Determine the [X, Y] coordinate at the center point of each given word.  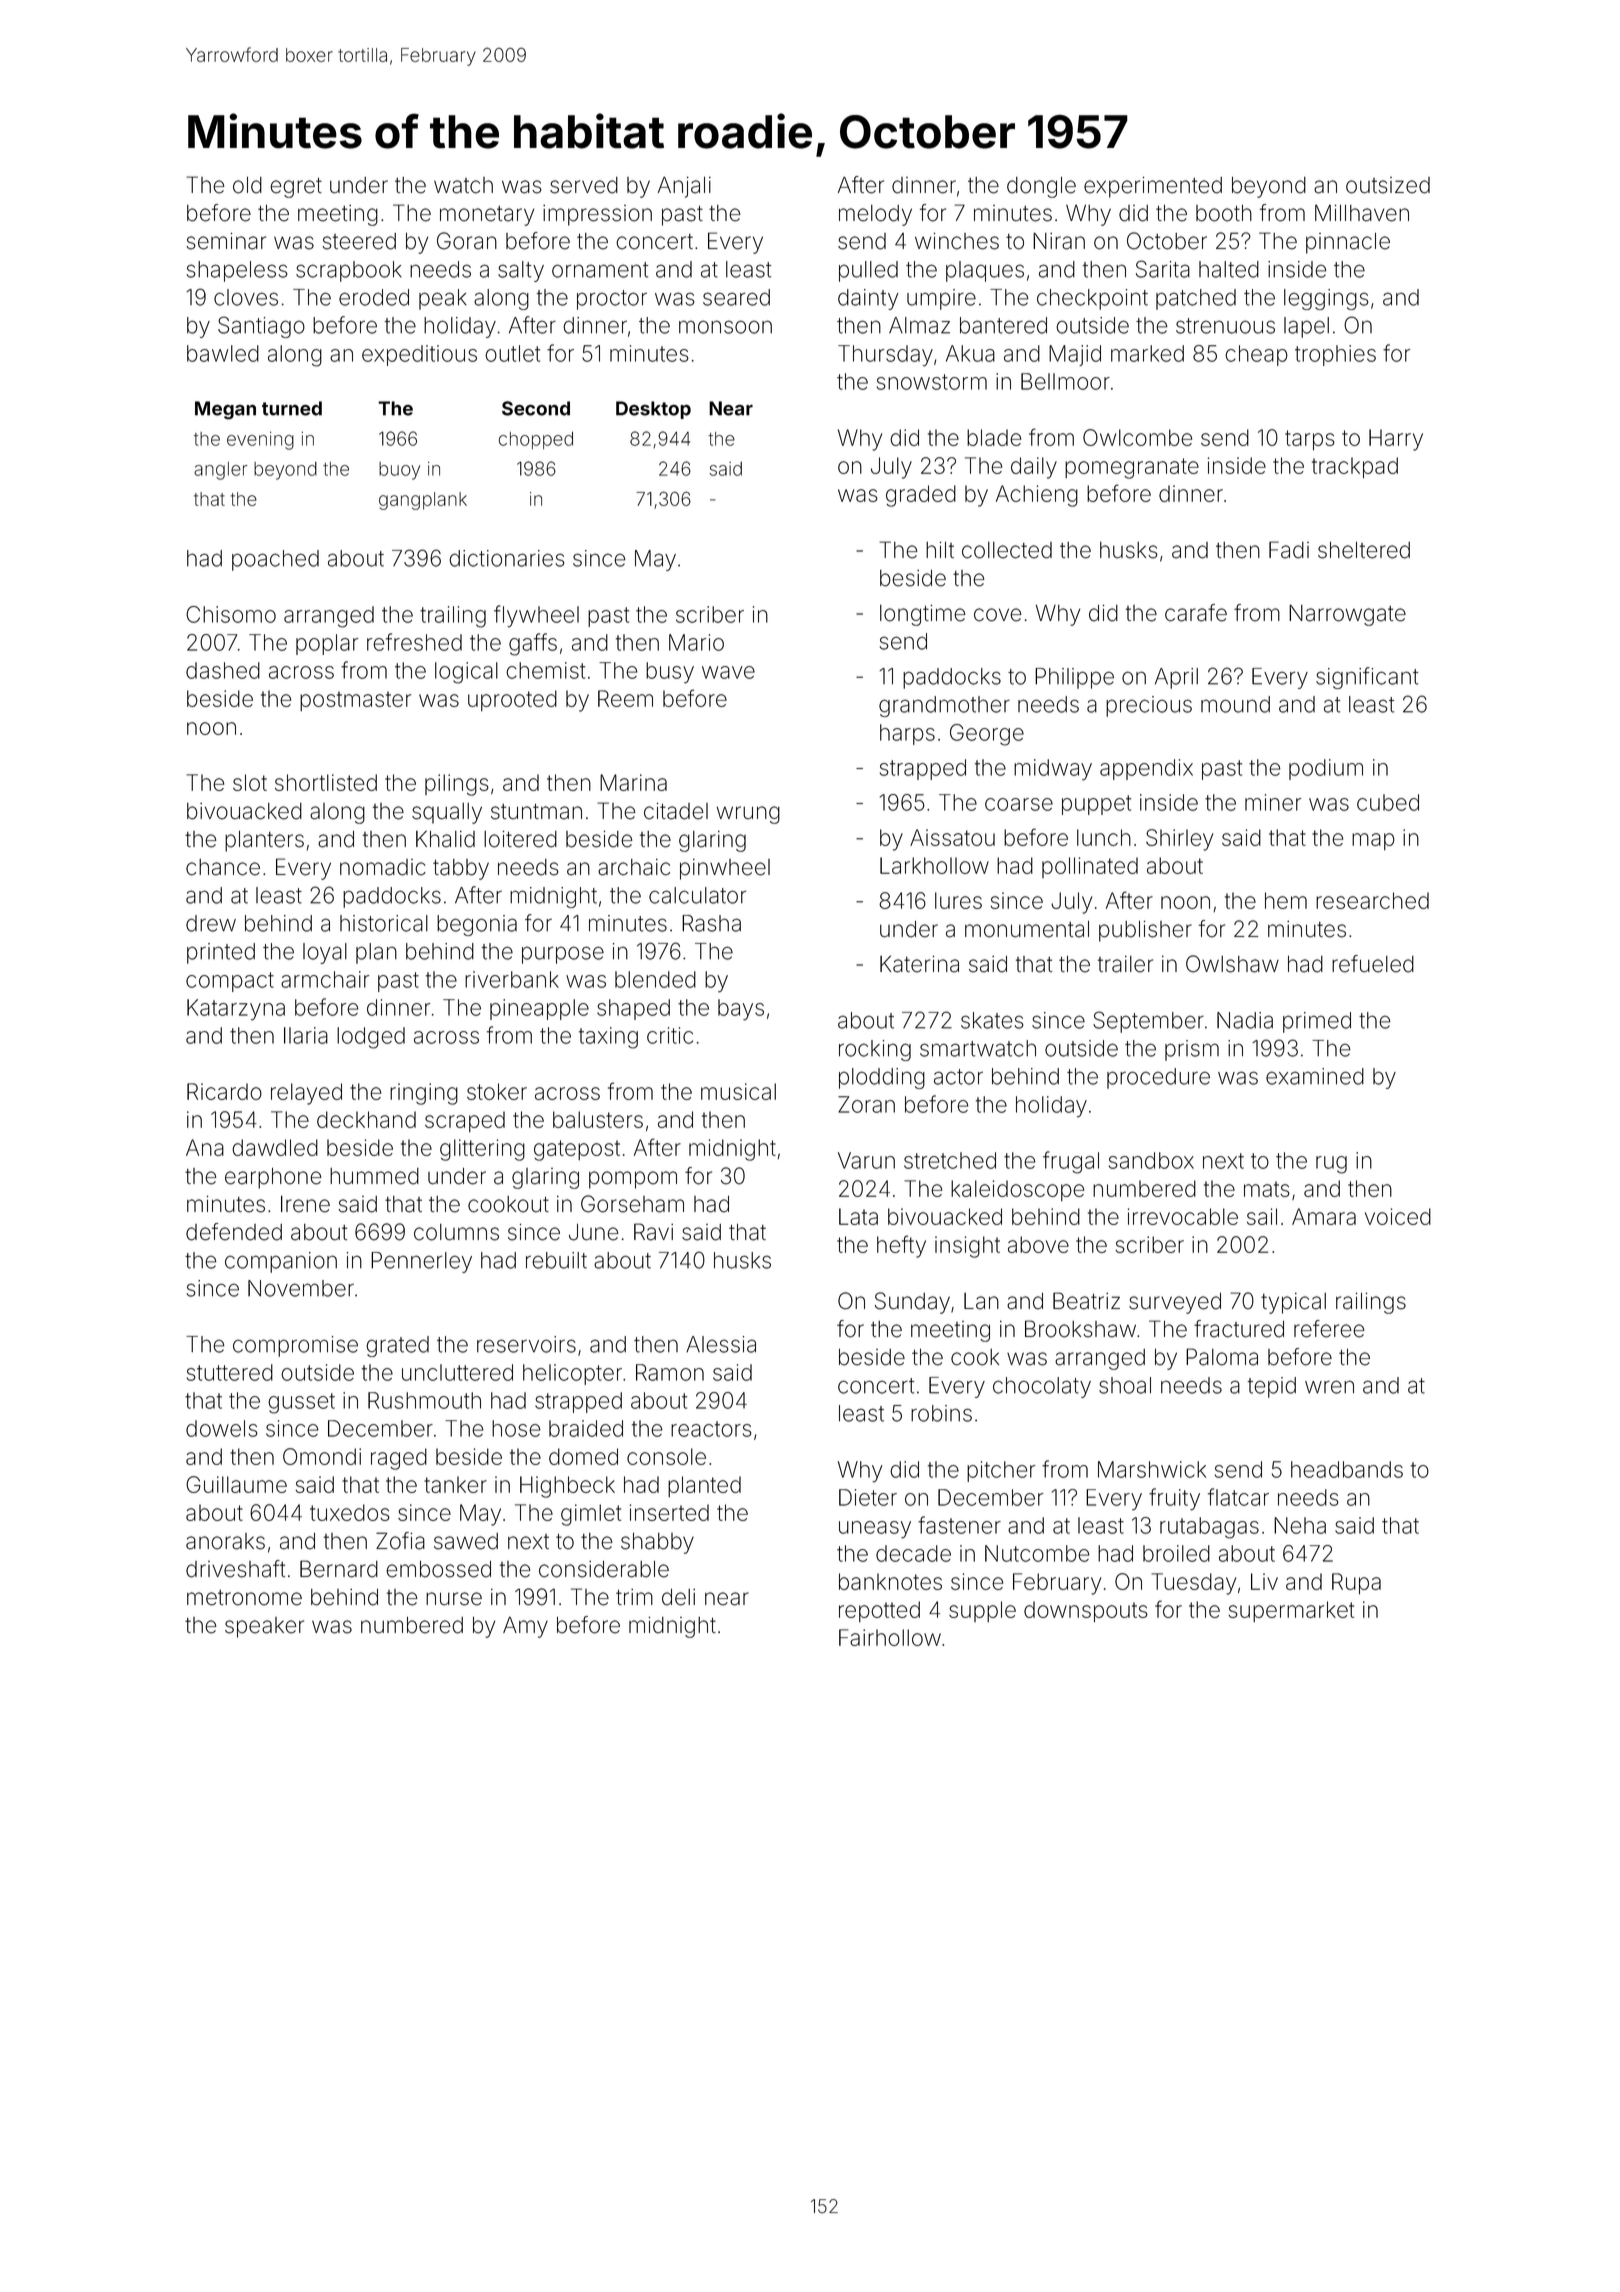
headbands [1347, 1469]
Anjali [684, 187]
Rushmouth [424, 1400]
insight [967, 1247]
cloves [246, 297]
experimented [1153, 187]
